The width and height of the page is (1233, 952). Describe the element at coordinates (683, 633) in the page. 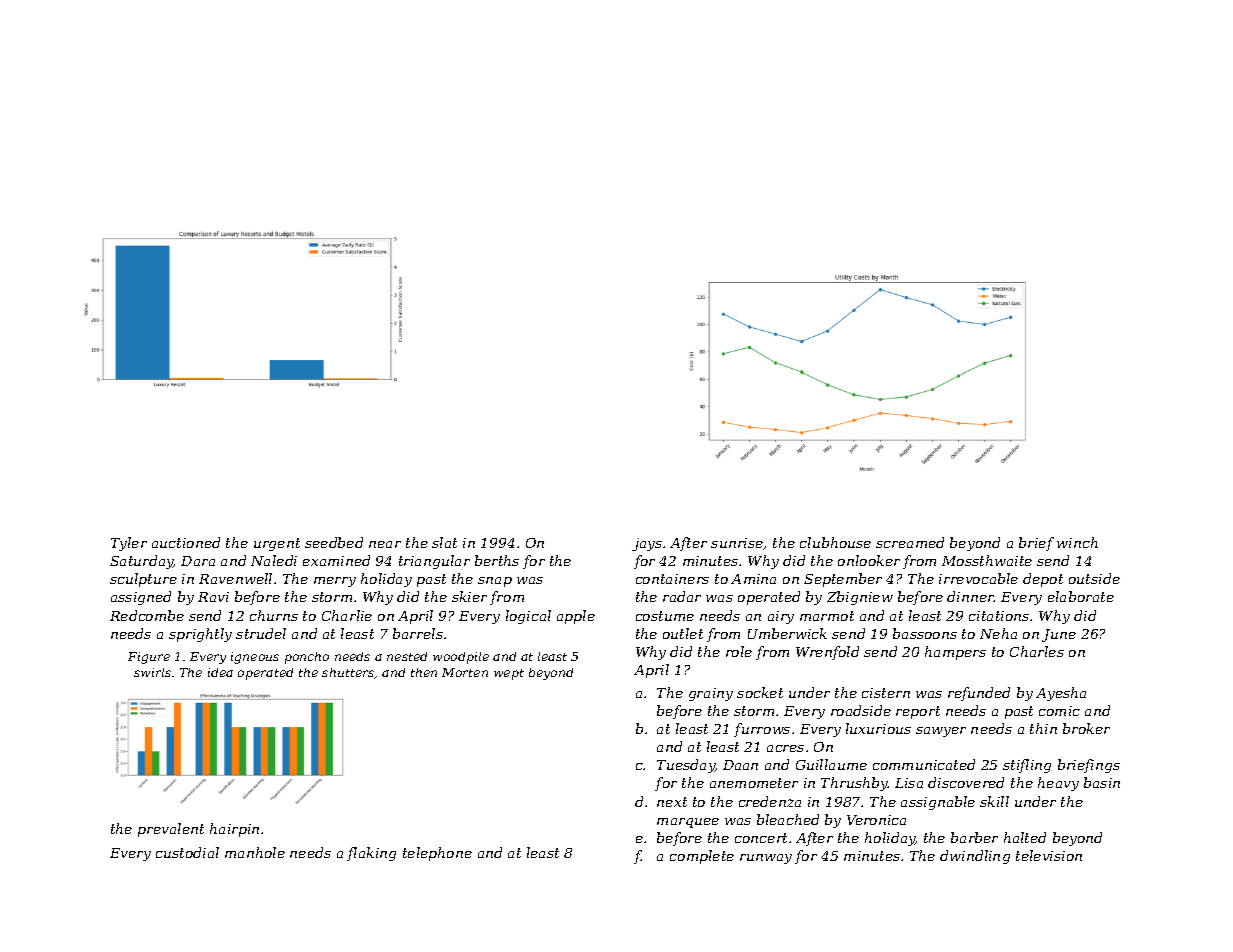

I see `outlet` at that location.
